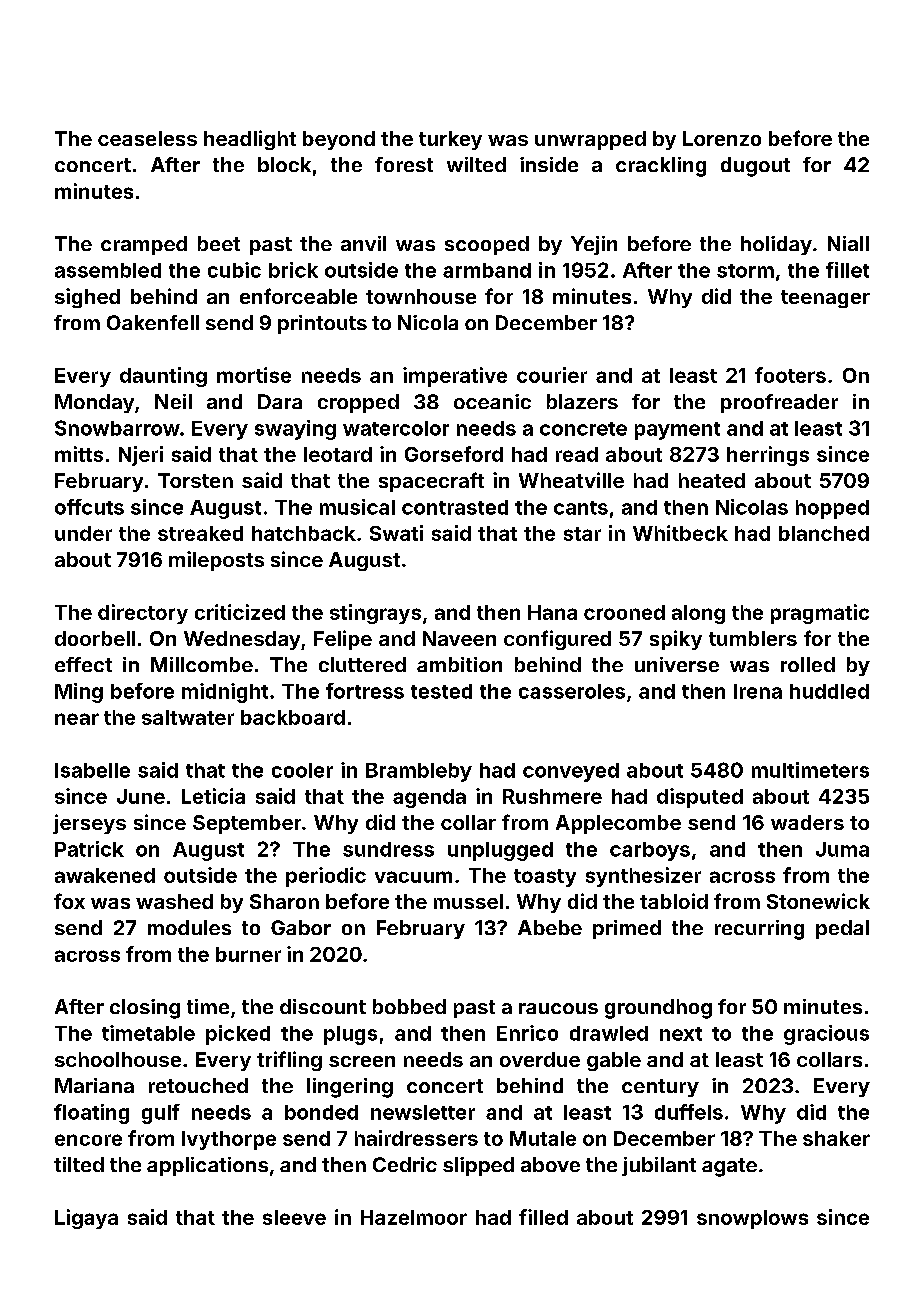 The image size is (924, 1314). I want to click on Enrico, so click(527, 1033).
